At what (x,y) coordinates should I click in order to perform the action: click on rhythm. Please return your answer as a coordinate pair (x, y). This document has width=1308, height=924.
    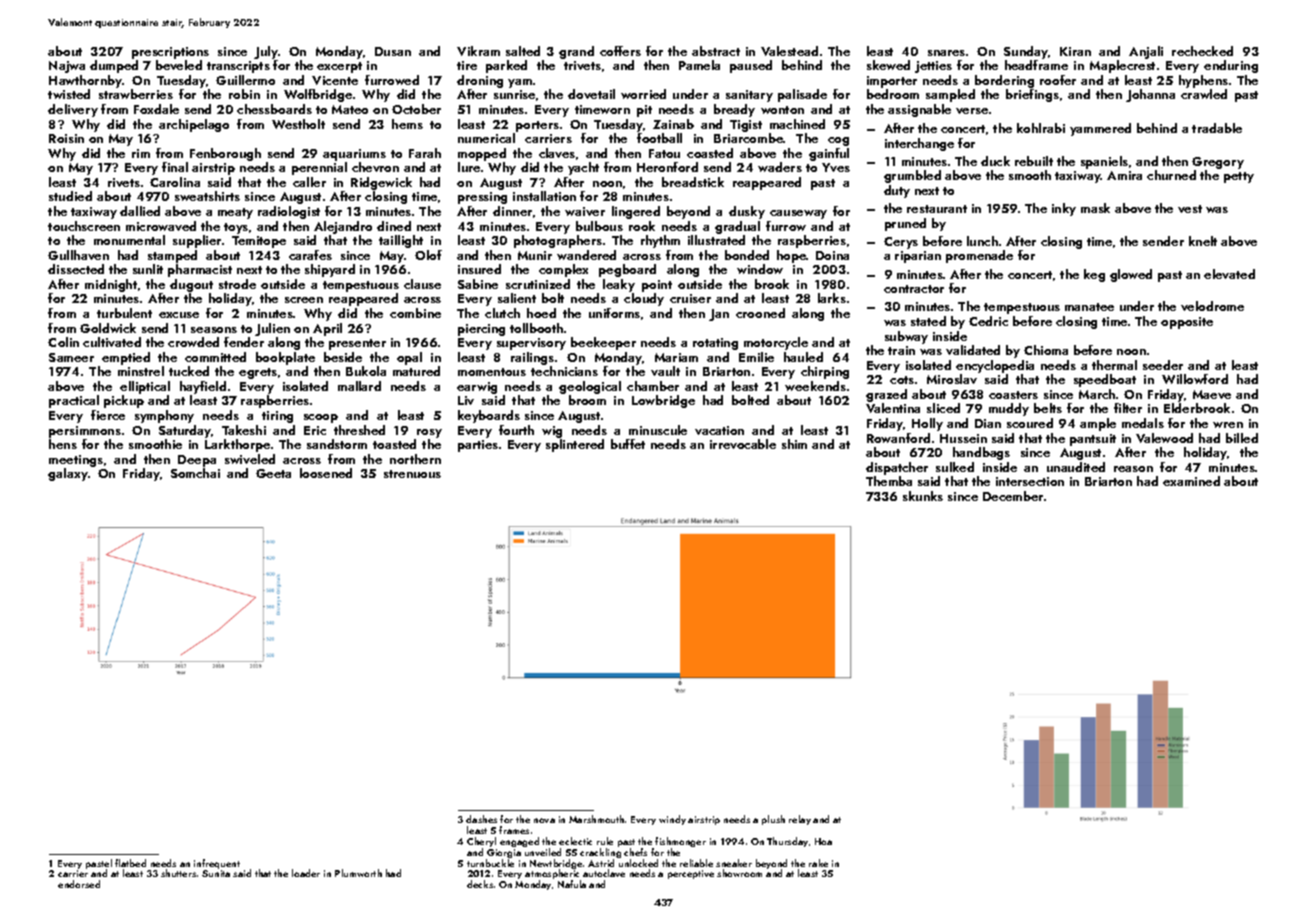
    Looking at the image, I should click on (660, 241).
